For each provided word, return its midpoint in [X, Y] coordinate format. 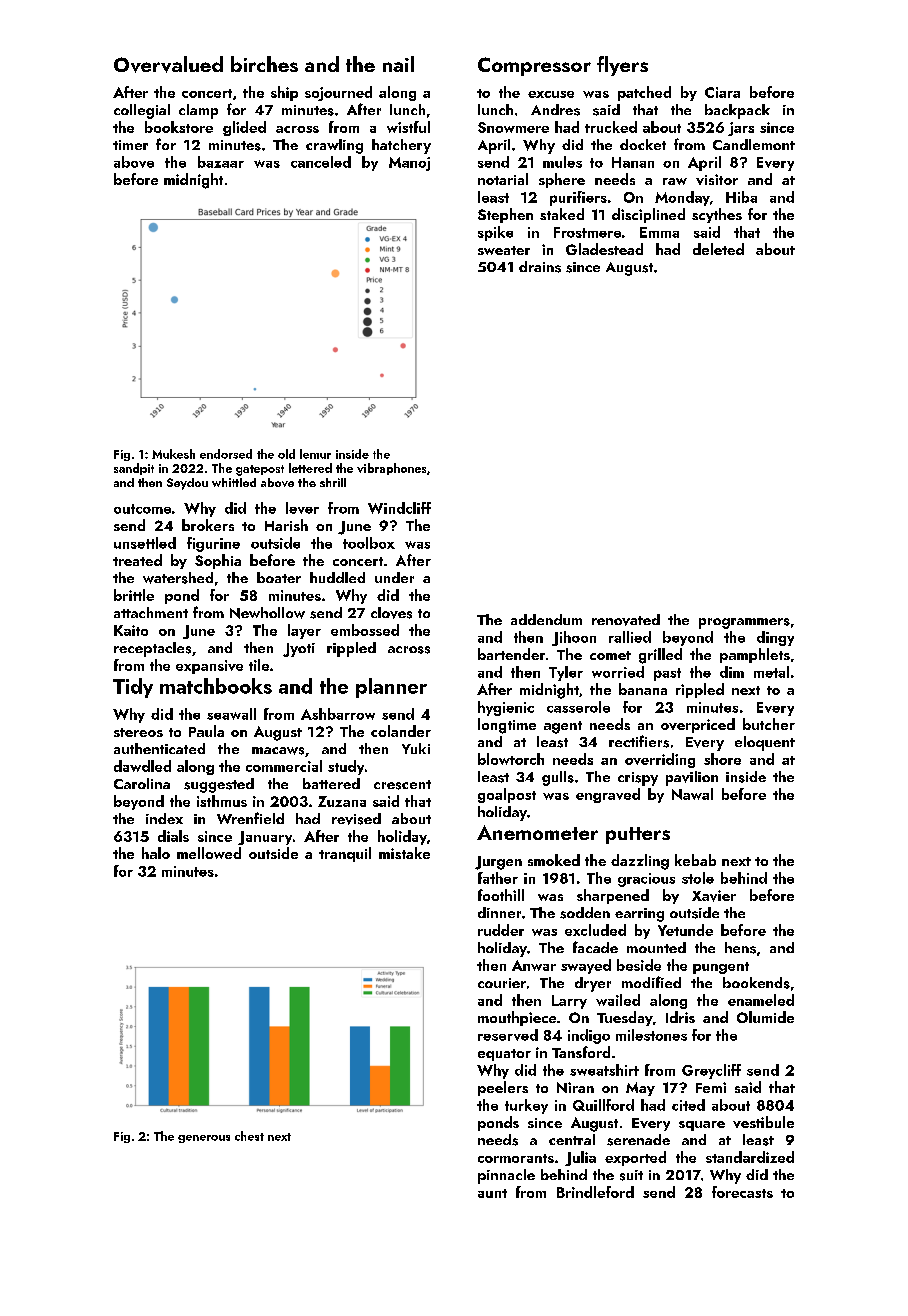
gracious [646, 880]
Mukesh [173, 454]
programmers [744, 623]
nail [398, 64]
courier [502, 983]
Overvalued [168, 64]
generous [204, 1139]
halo [156, 853]
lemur [315, 454]
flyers [622, 66]
